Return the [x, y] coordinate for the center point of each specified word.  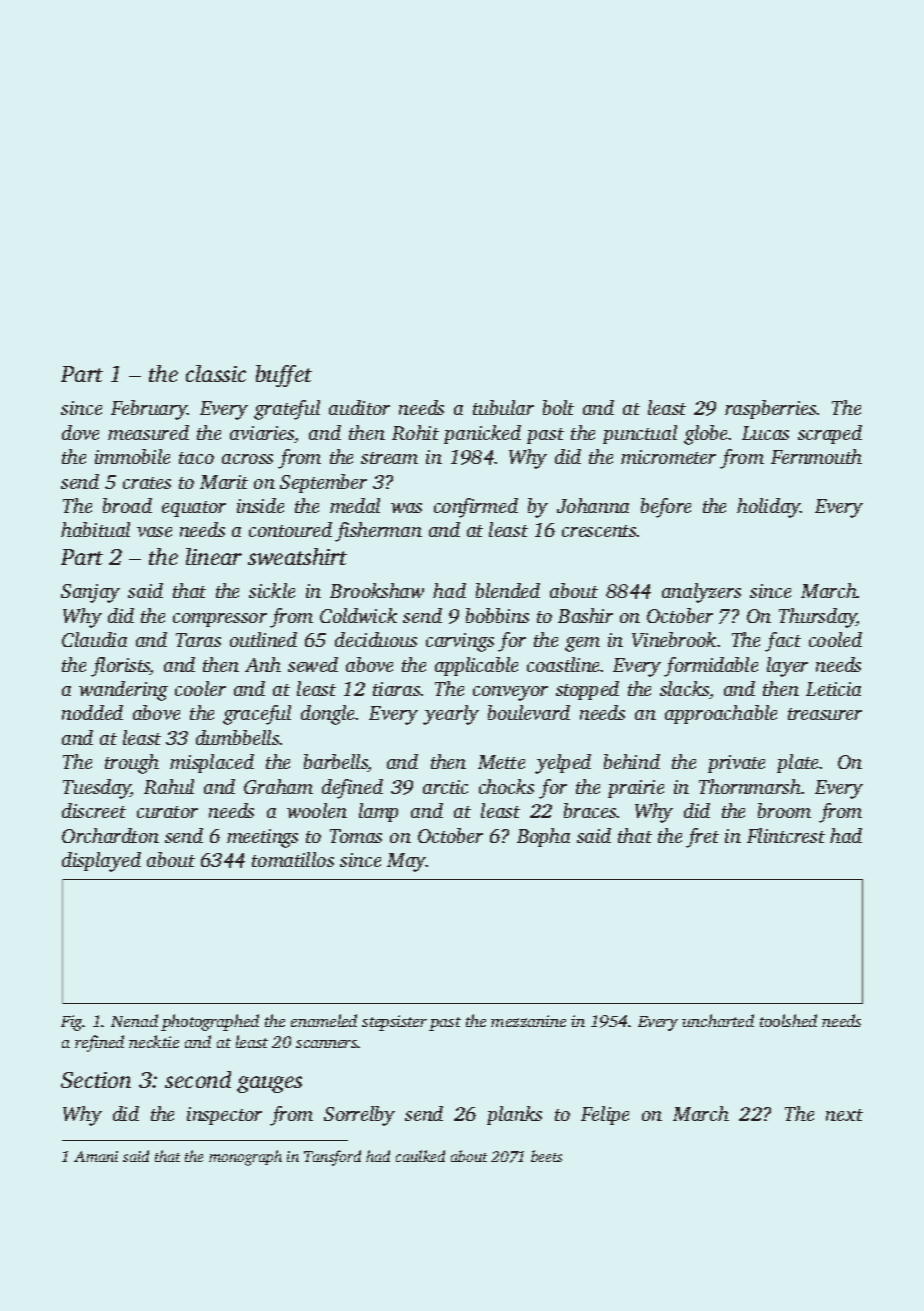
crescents [599, 531]
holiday [769, 508]
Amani [96, 1156]
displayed [101, 862]
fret [702, 838]
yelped [563, 764]
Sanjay [90, 593]
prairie [636, 789]
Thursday [818, 618]
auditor [359, 407]
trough [132, 764]
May [406, 862]
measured [148, 432]
